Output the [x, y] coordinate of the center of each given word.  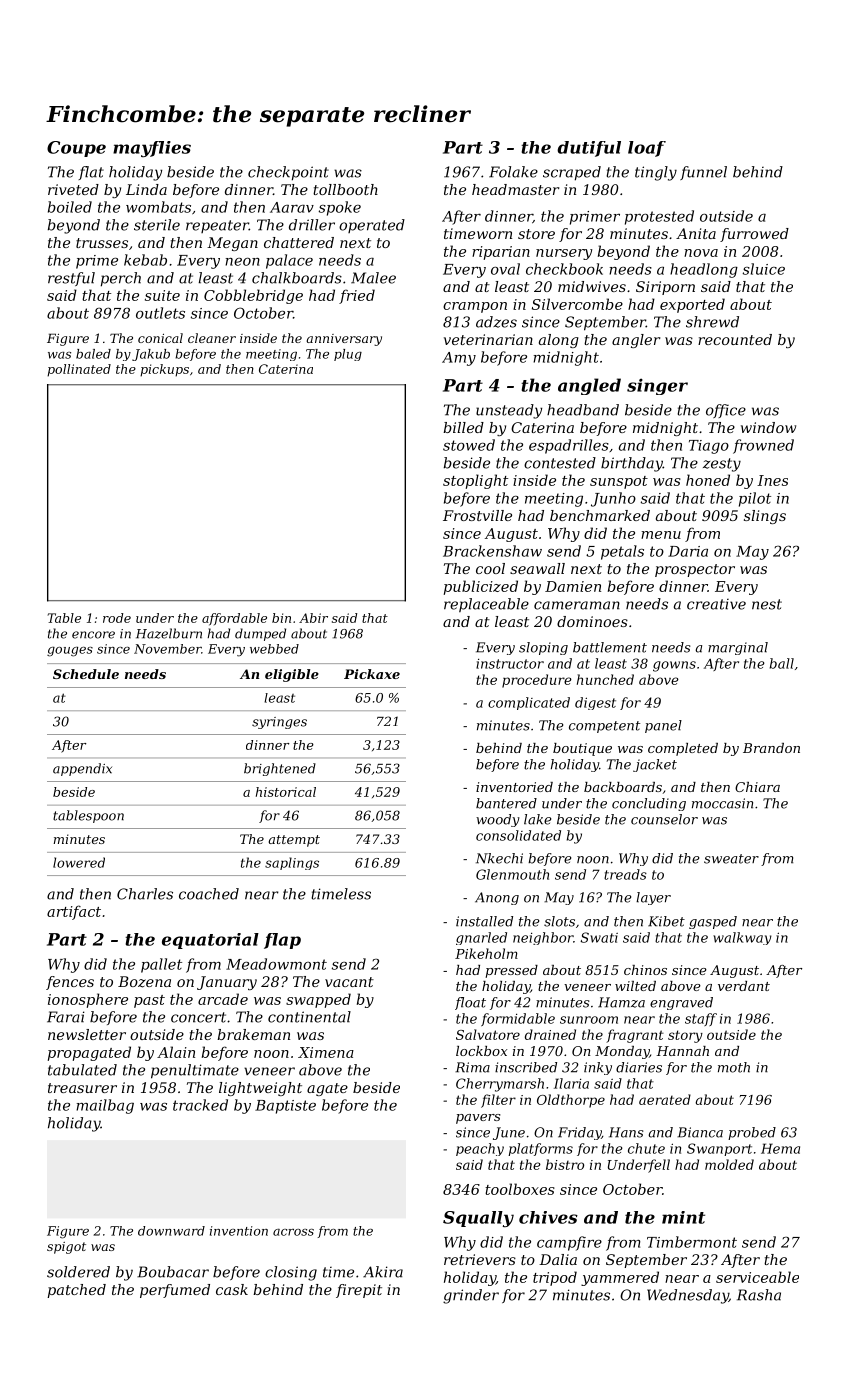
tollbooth [345, 189]
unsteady [509, 411]
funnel [703, 173]
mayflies [152, 149]
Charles [145, 894]
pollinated [79, 370]
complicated [529, 703]
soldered [78, 1272]
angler [636, 341]
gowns [674, 666]
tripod [555, 1278]
